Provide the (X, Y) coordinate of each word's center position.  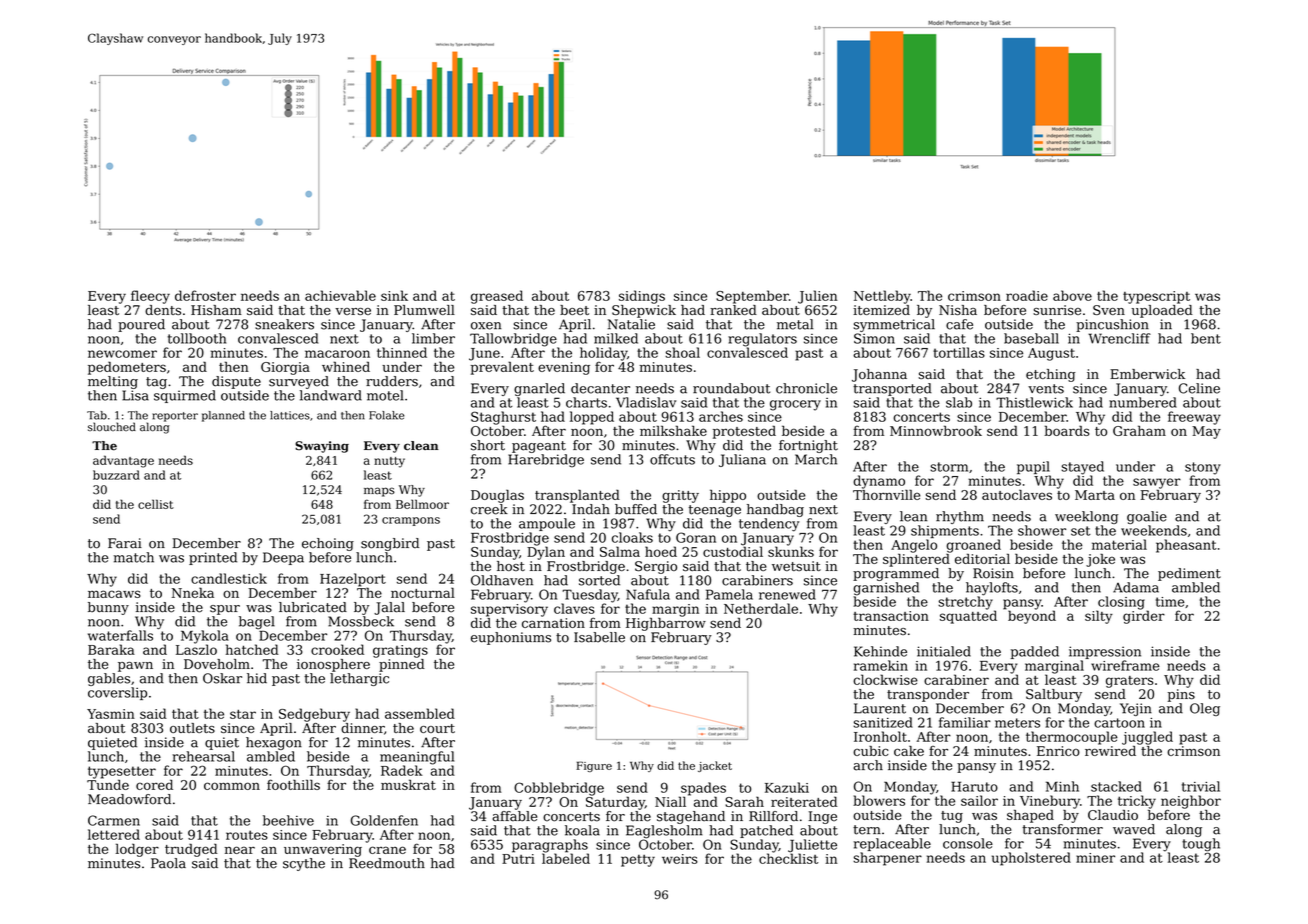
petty (638, 861)
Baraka (111, 649)
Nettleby (882, 297)
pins (1181, 695)
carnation (553, 623)
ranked (733, 310)
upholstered (1031, 859)
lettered (114, 834)
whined (346, 366)
